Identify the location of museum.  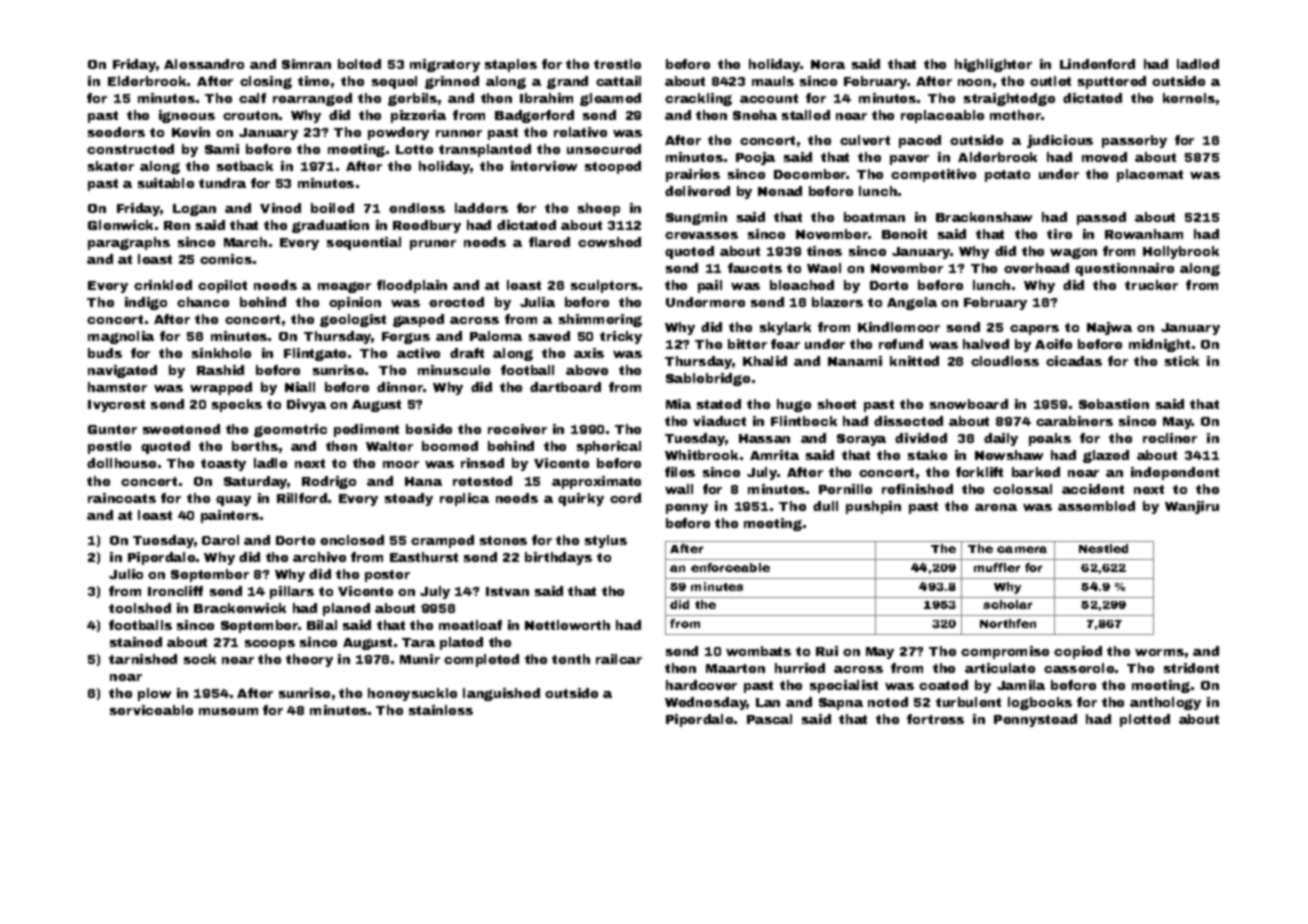
(228, 711).
